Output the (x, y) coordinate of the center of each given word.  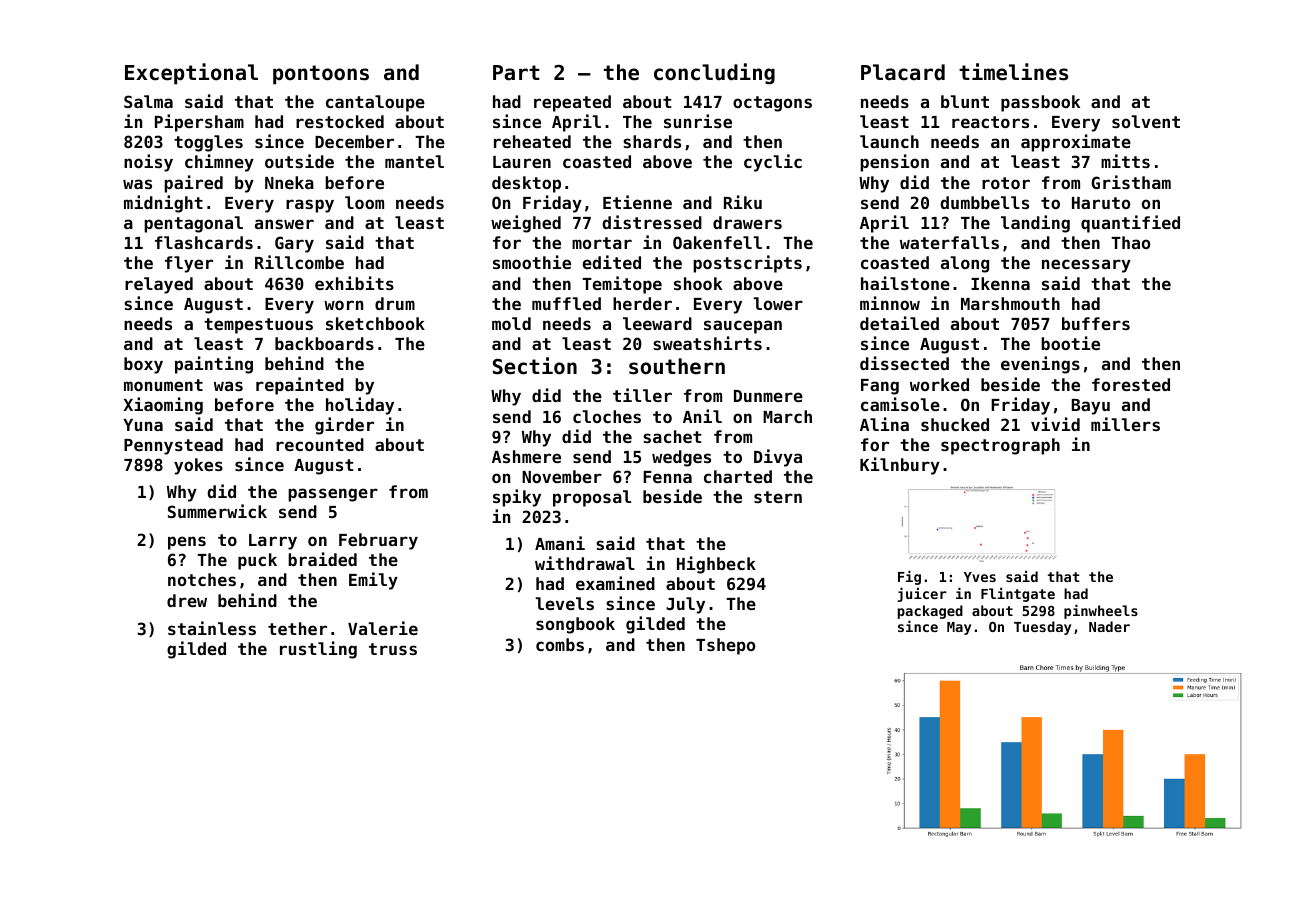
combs (560, 644)
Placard (903, 72)
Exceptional (191, 74)
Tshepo (725, 646)
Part (516, 73)
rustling (318, 650)
